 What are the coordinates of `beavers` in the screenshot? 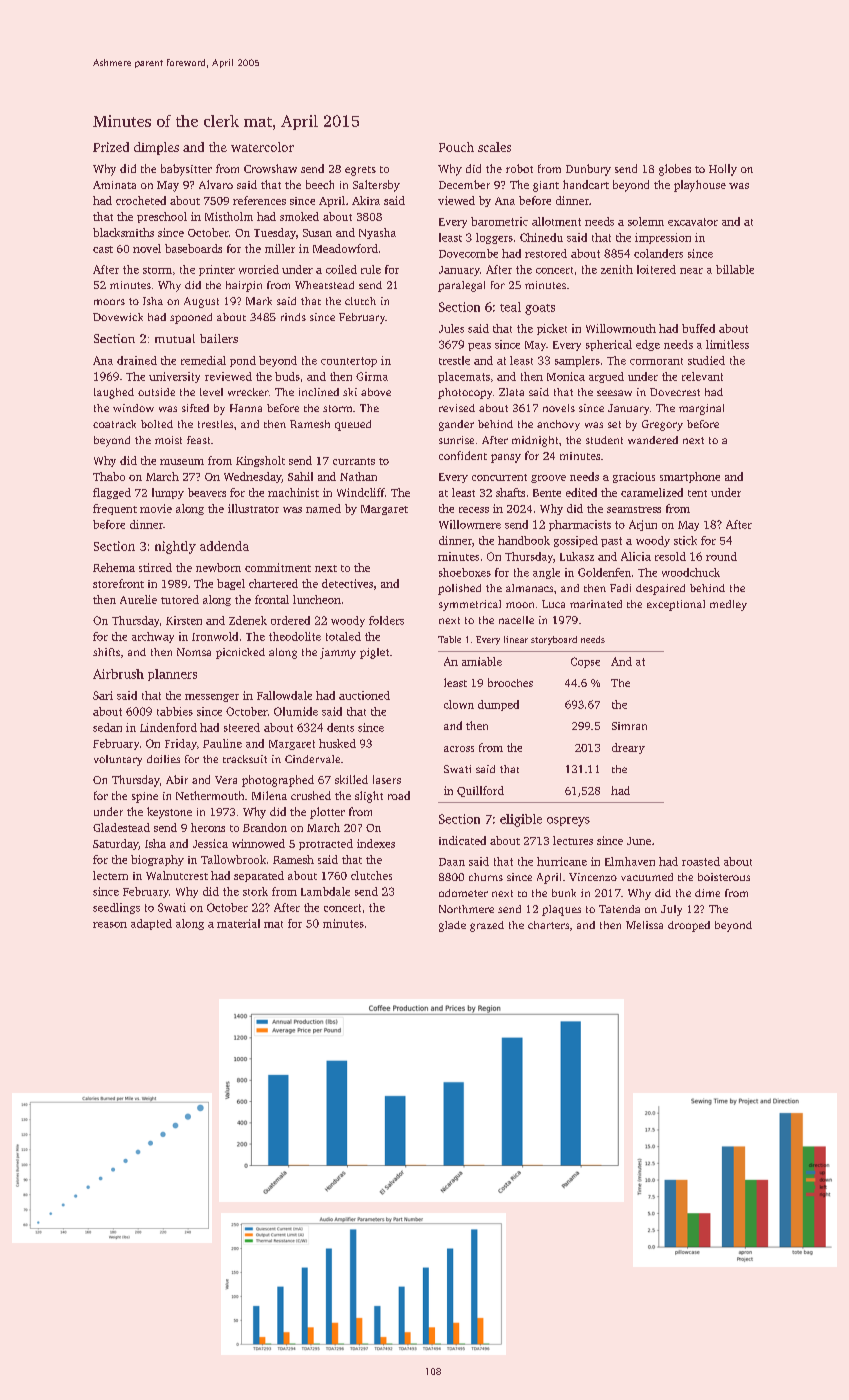 It's located at (207, 492).
